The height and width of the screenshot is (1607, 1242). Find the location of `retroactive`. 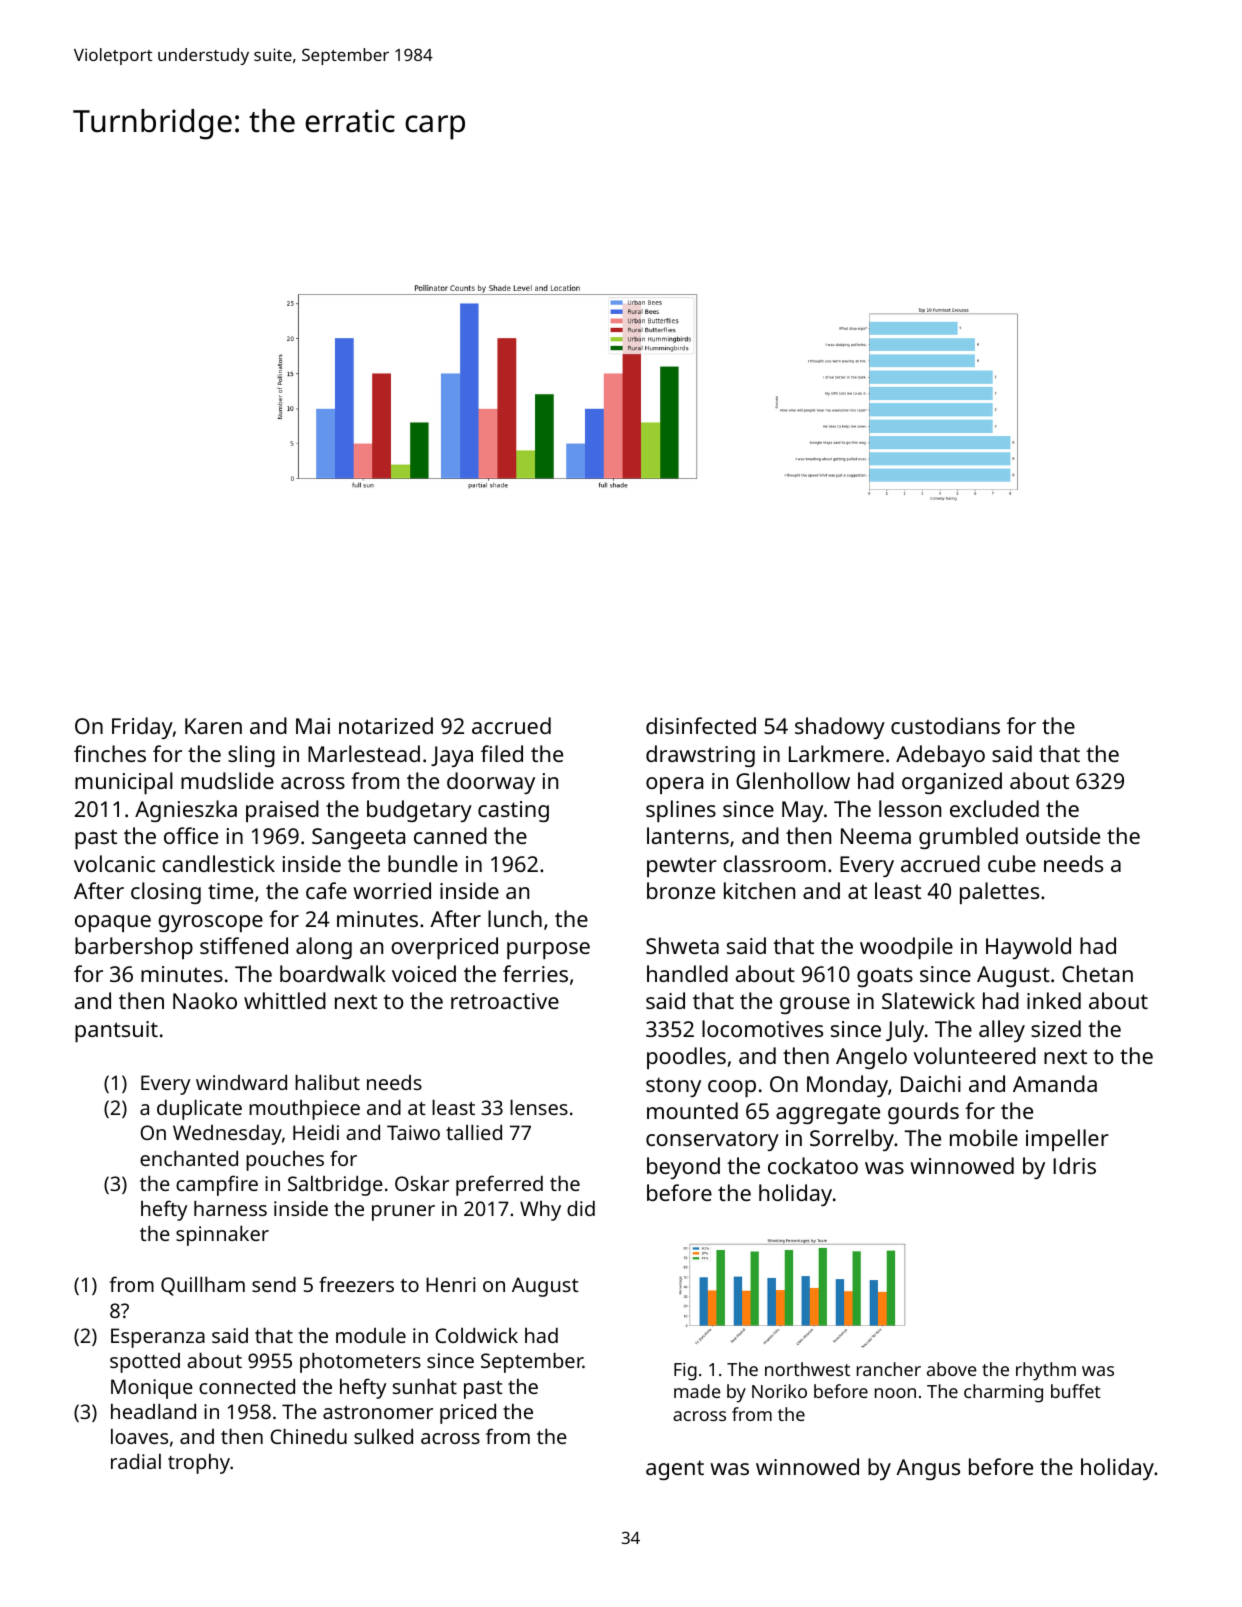

retroactive is located at coordinates (505, 1001).
